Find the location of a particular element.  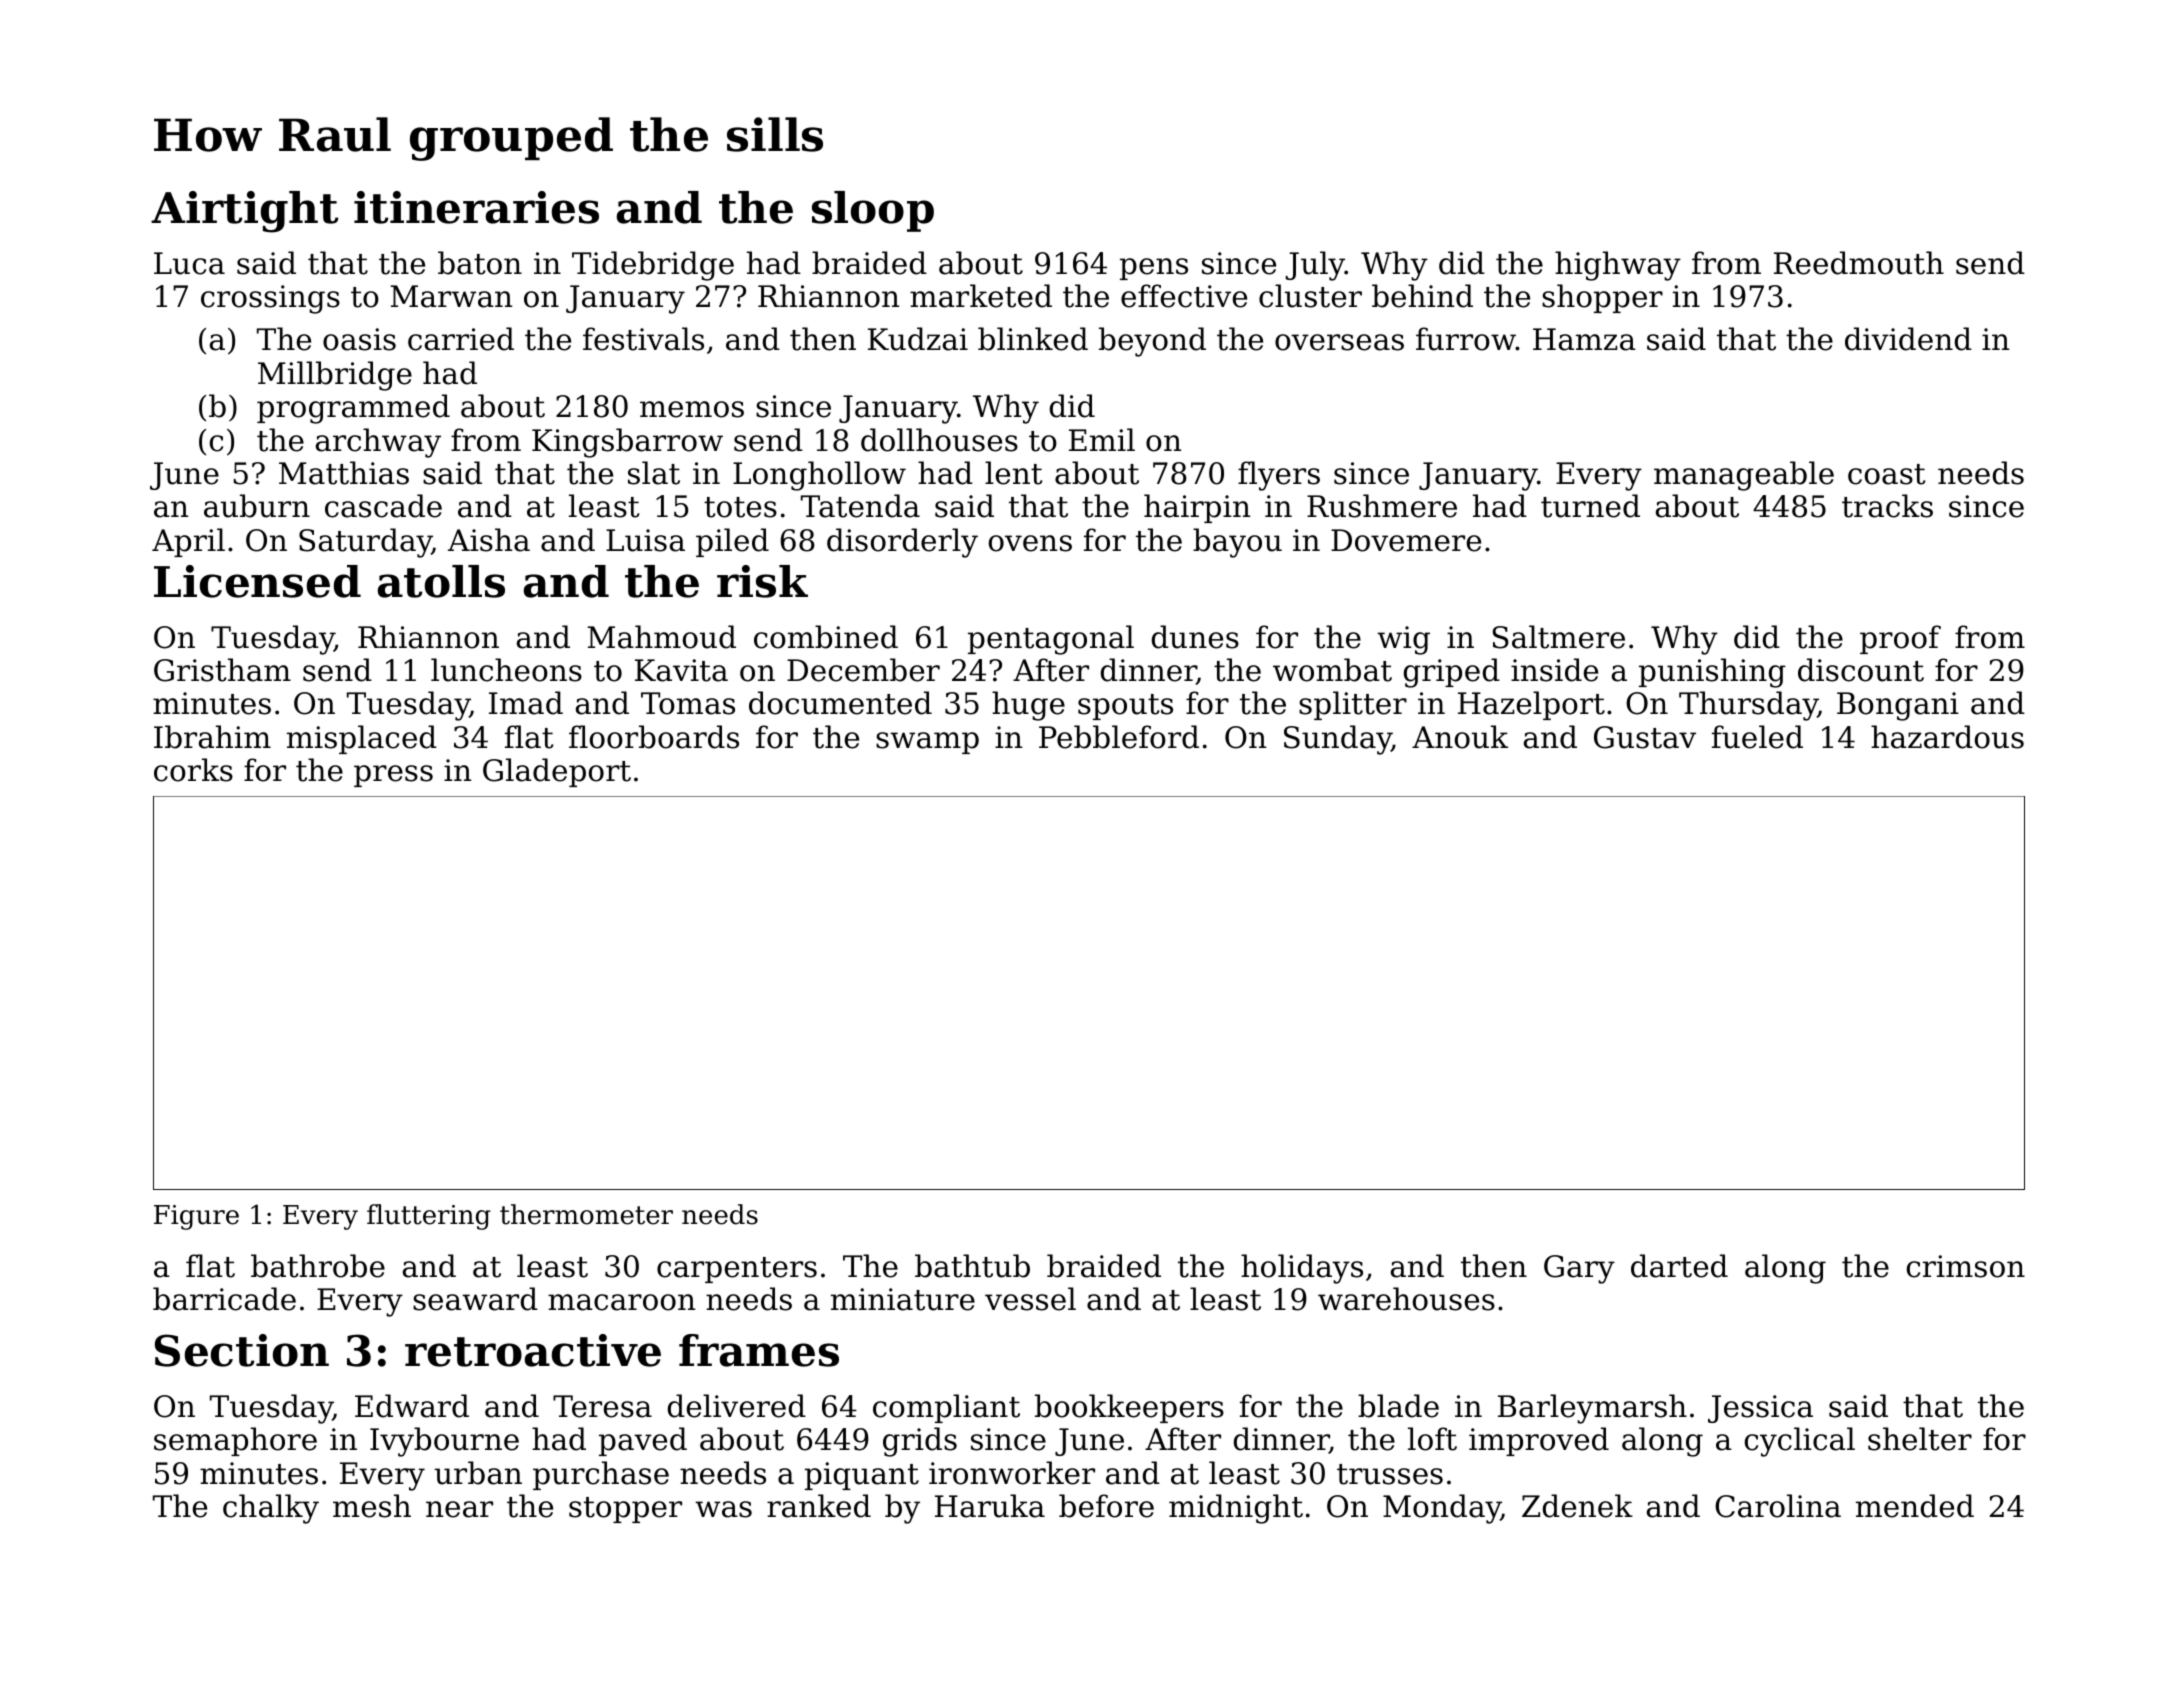

oasis is located at coordinates (359, 339).
